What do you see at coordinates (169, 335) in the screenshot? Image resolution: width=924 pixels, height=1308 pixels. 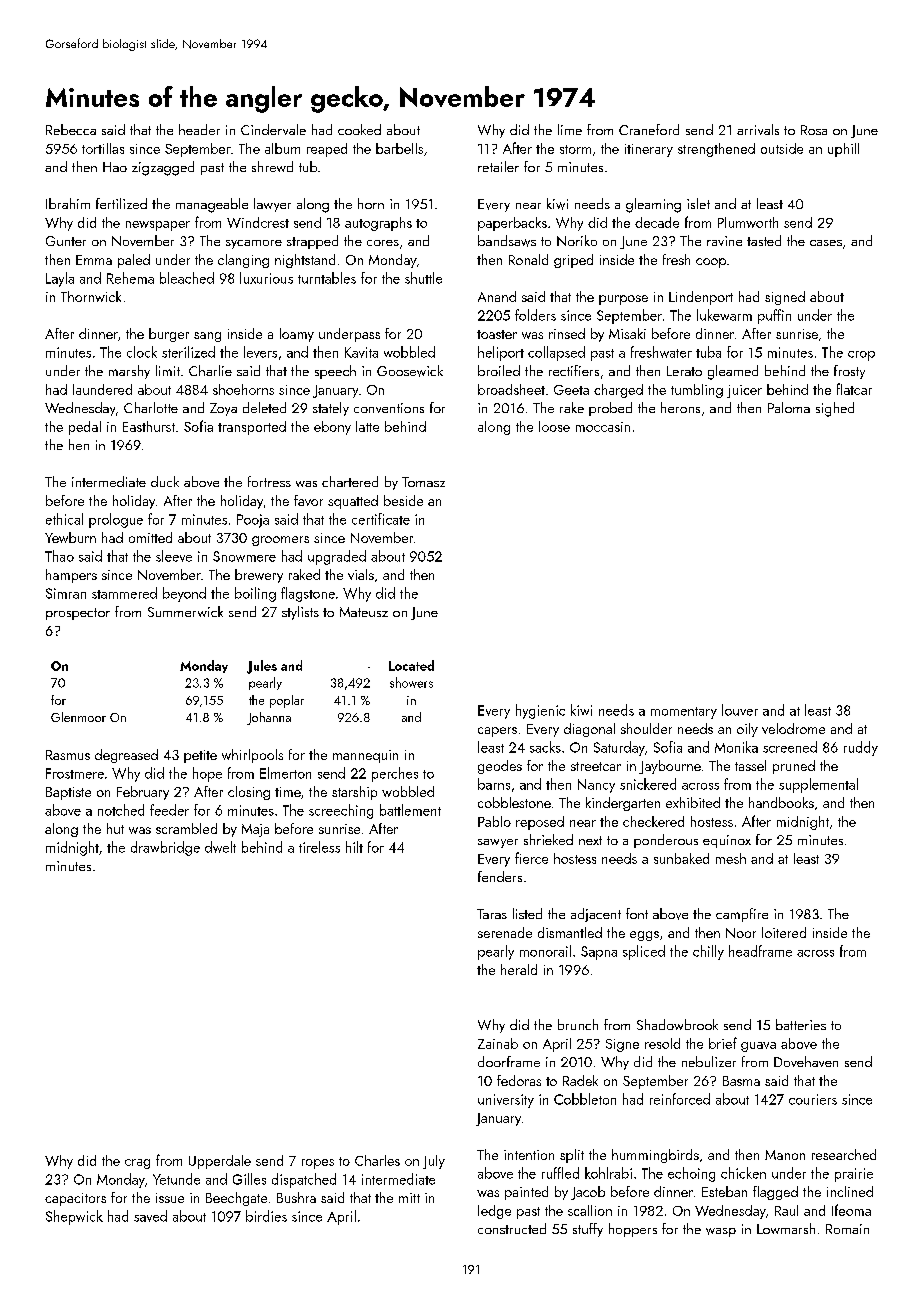 I see `burger` at bounding box center [169, 335].
